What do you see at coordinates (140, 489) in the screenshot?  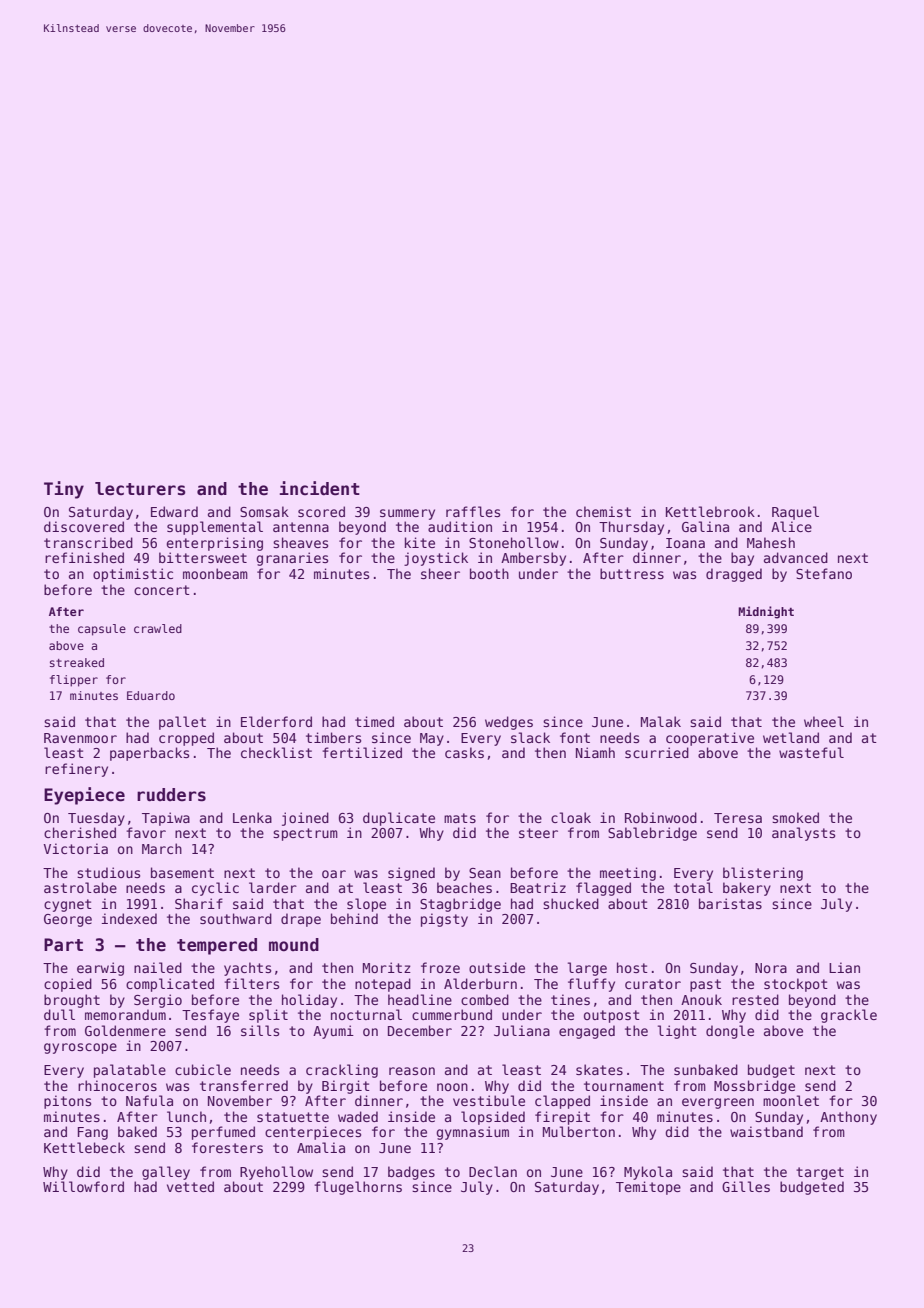 I see `lecturers` at bounding box center [140, 489].
